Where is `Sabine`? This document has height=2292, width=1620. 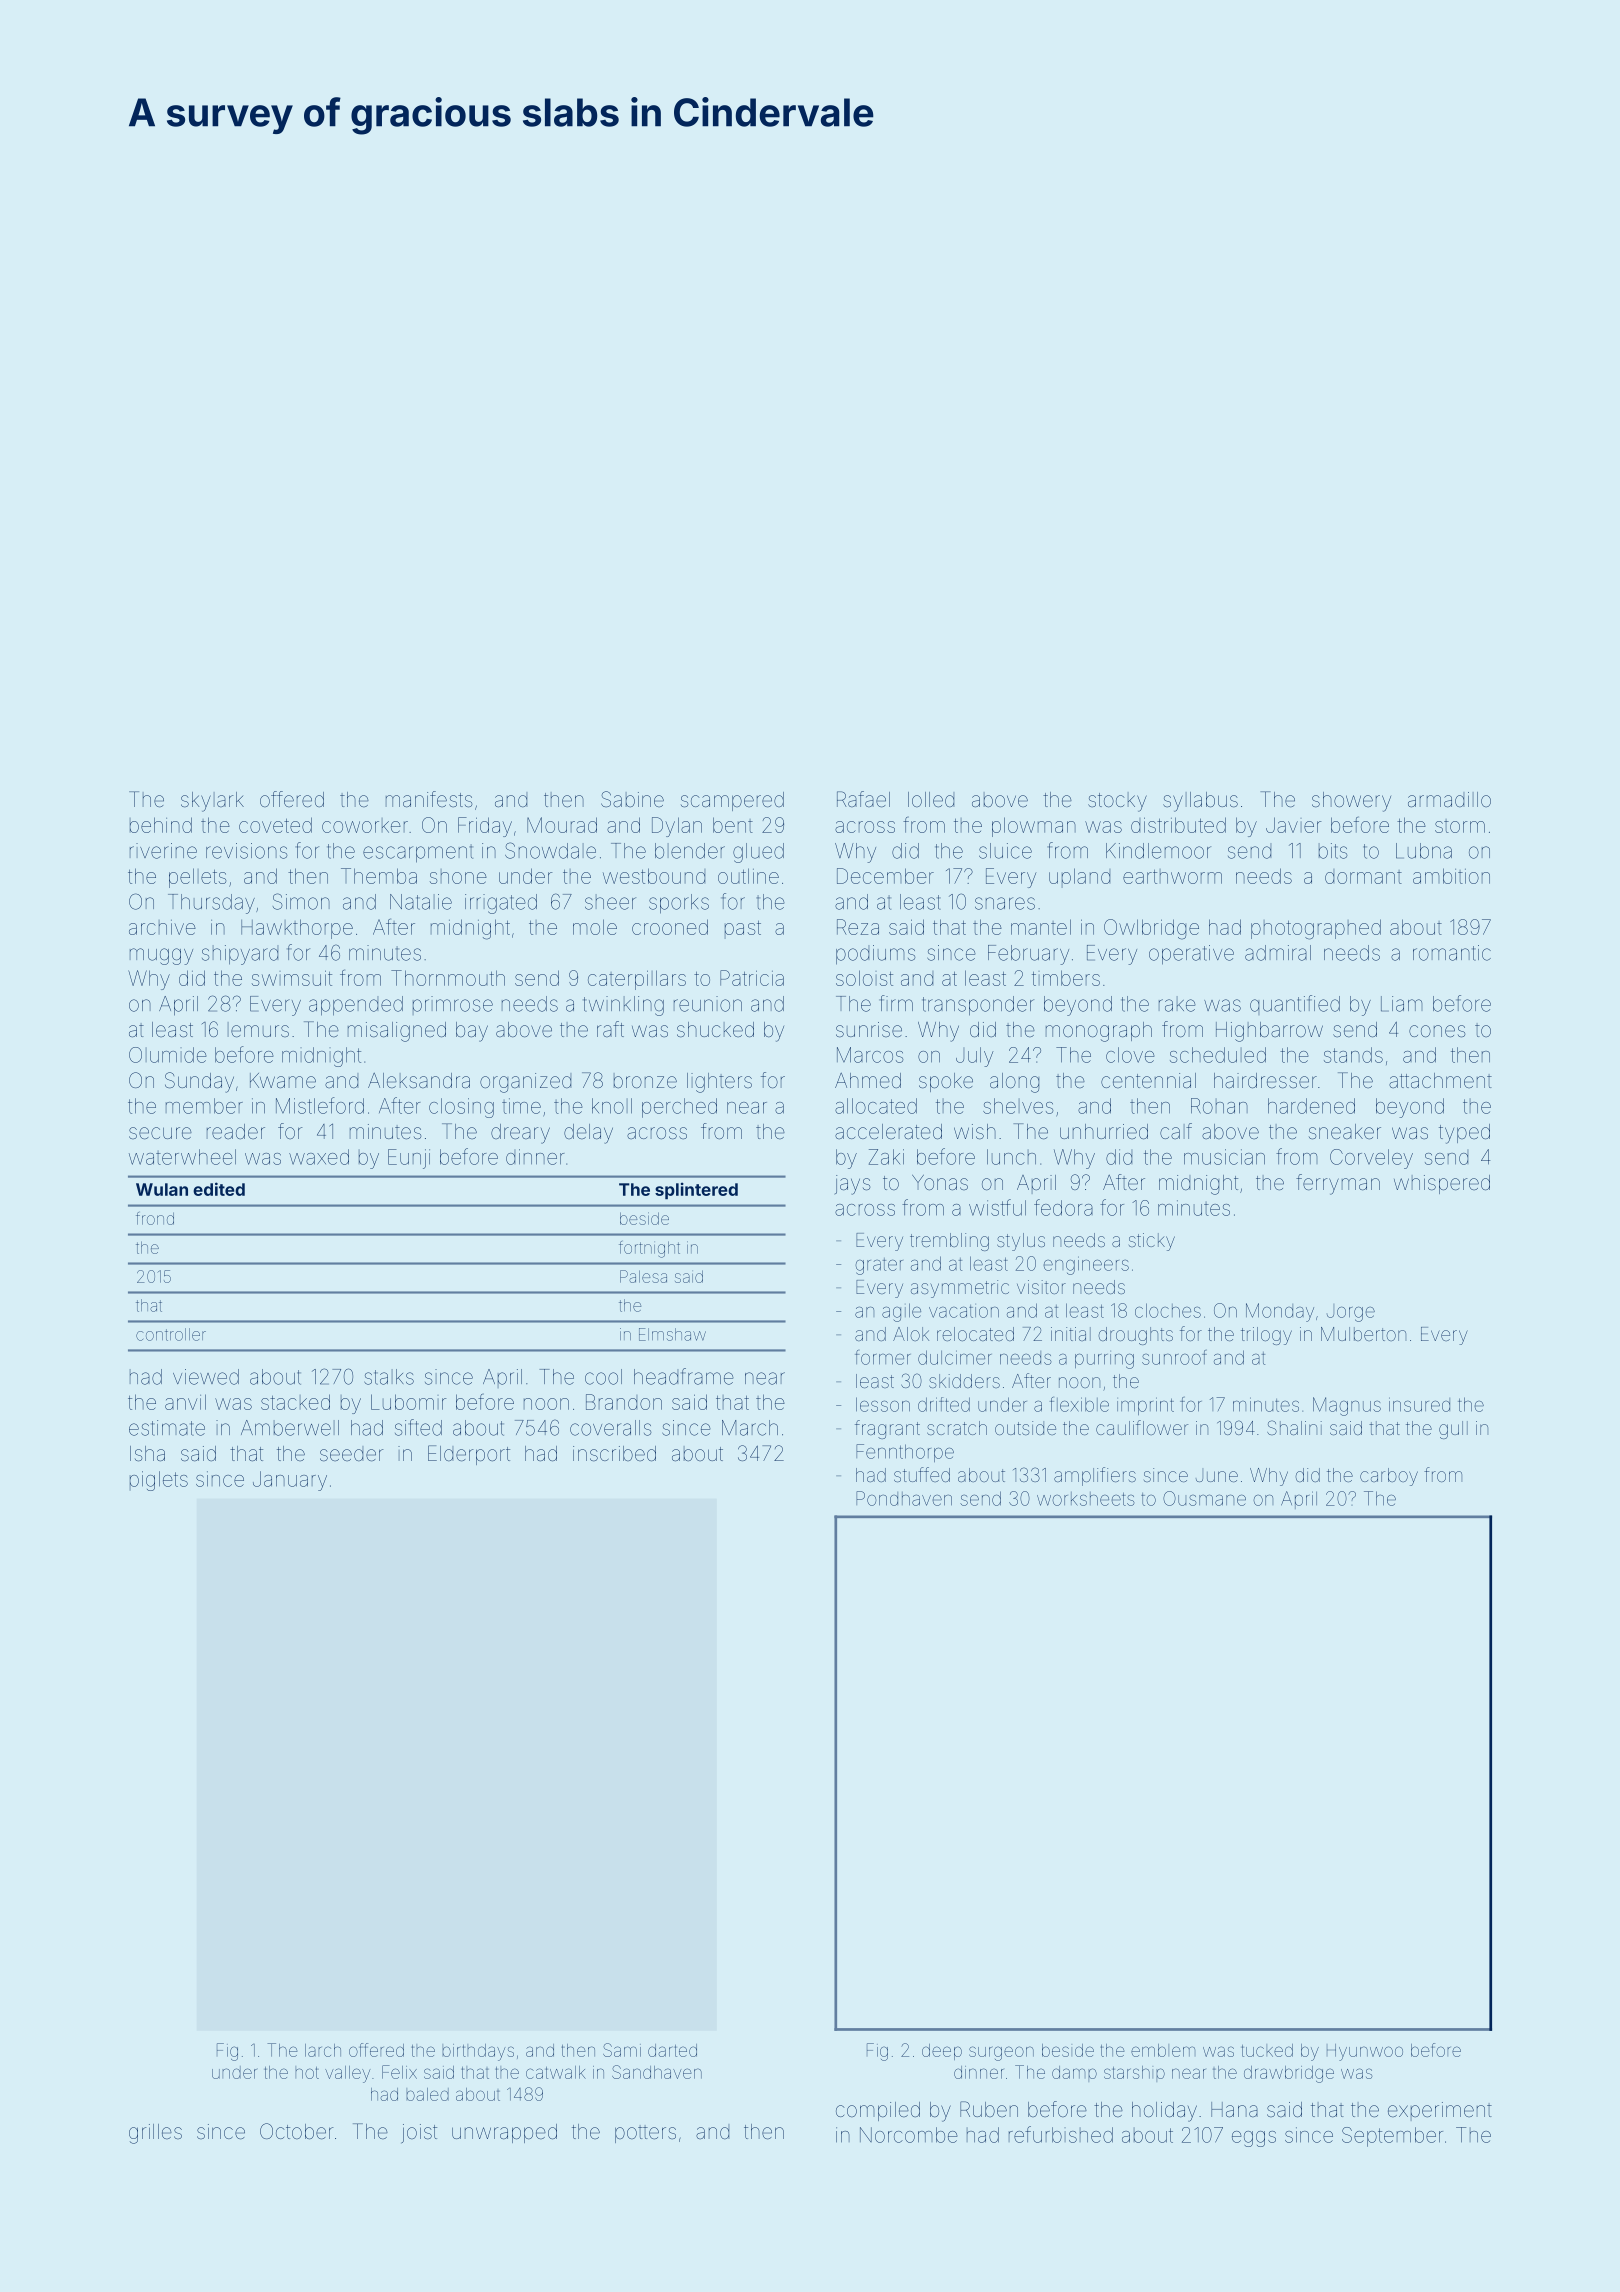 Sabine is located at coordinates (632, 799).
